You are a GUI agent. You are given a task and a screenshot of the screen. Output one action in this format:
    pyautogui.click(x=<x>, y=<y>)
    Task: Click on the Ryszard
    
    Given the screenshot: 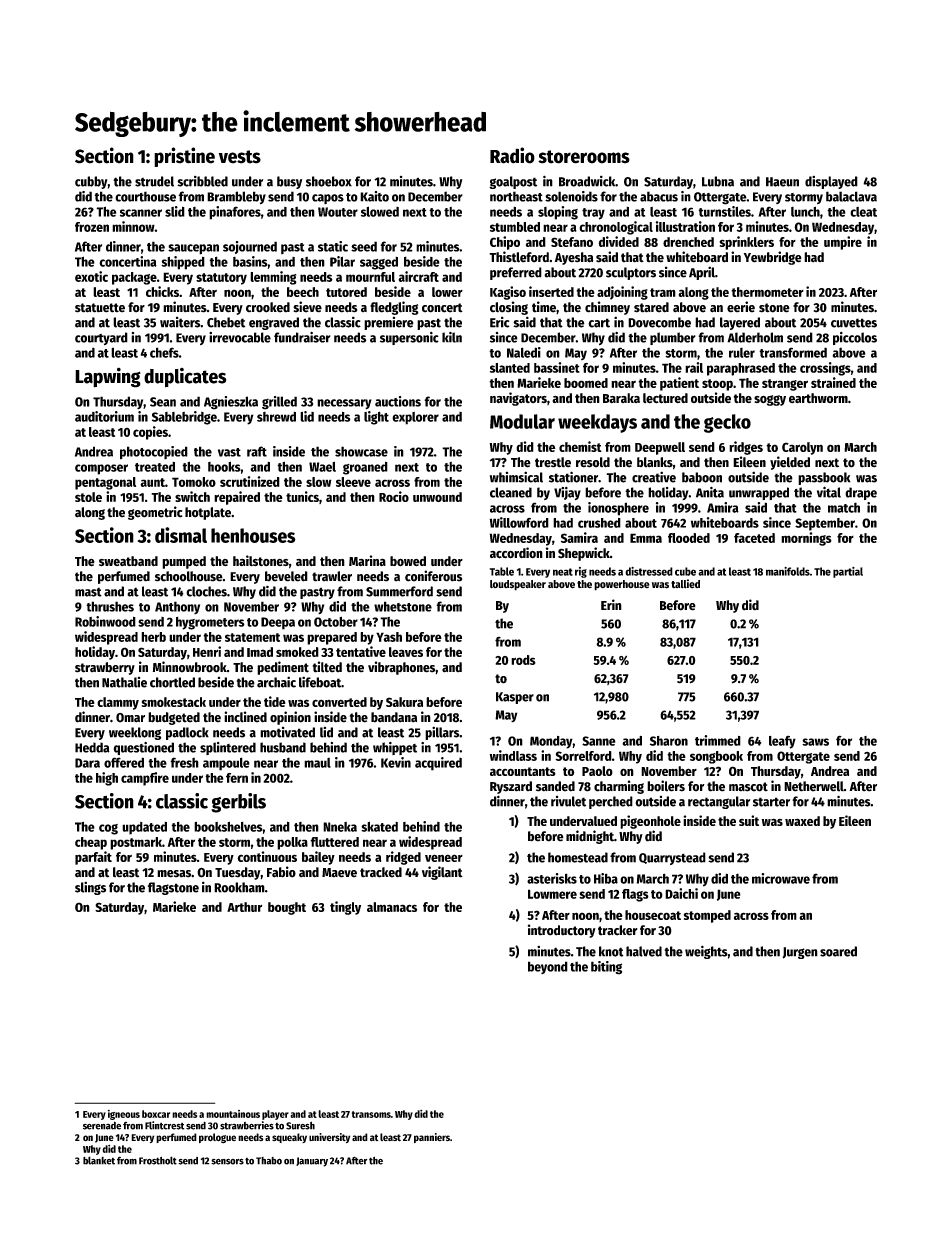 What is the action you would take?
    pyautogui.click(x=511, y=787)
